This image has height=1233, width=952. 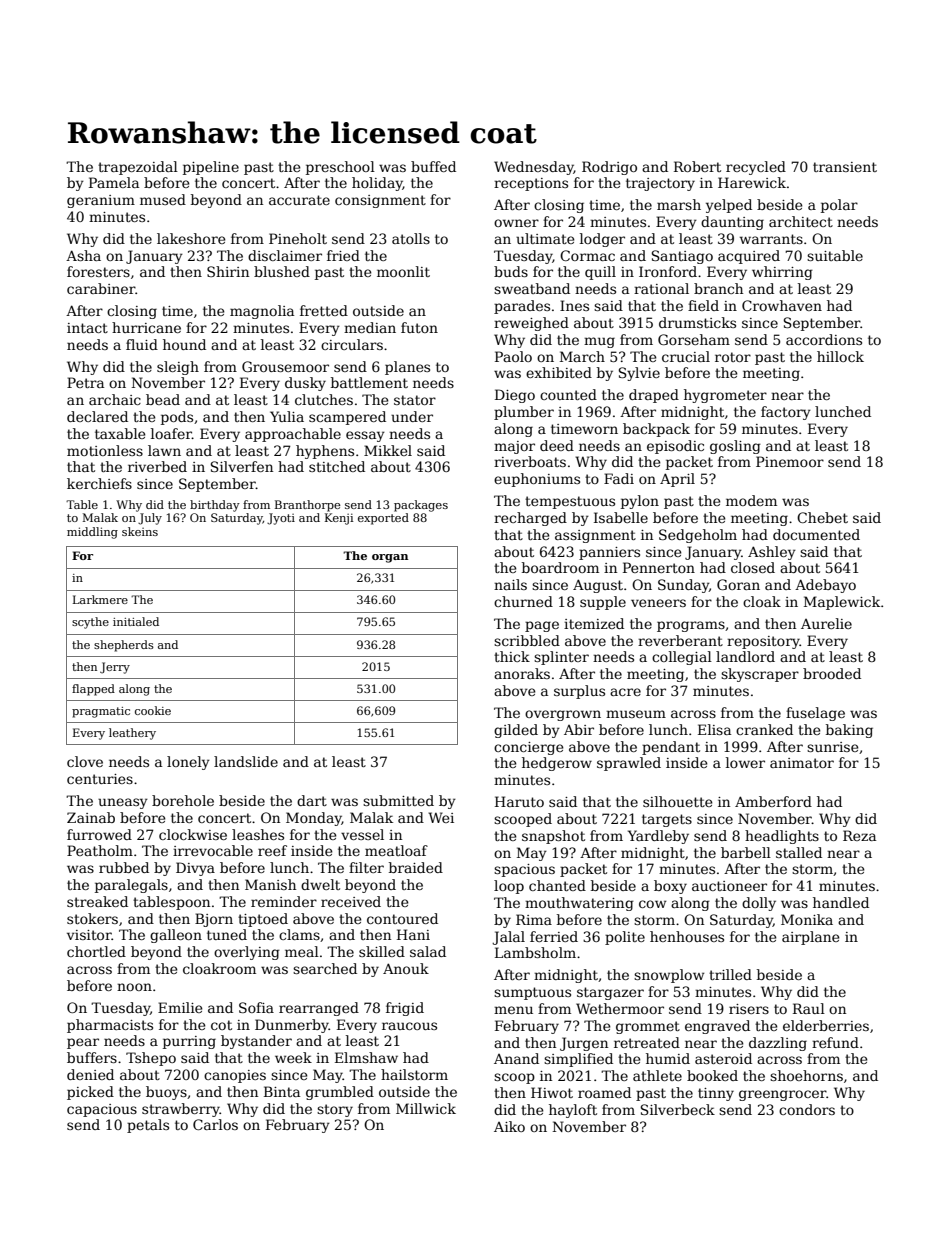 What do you see at coordinates (579, 692) in the image?
I see `surplus` at bounding box center [579, 692].
